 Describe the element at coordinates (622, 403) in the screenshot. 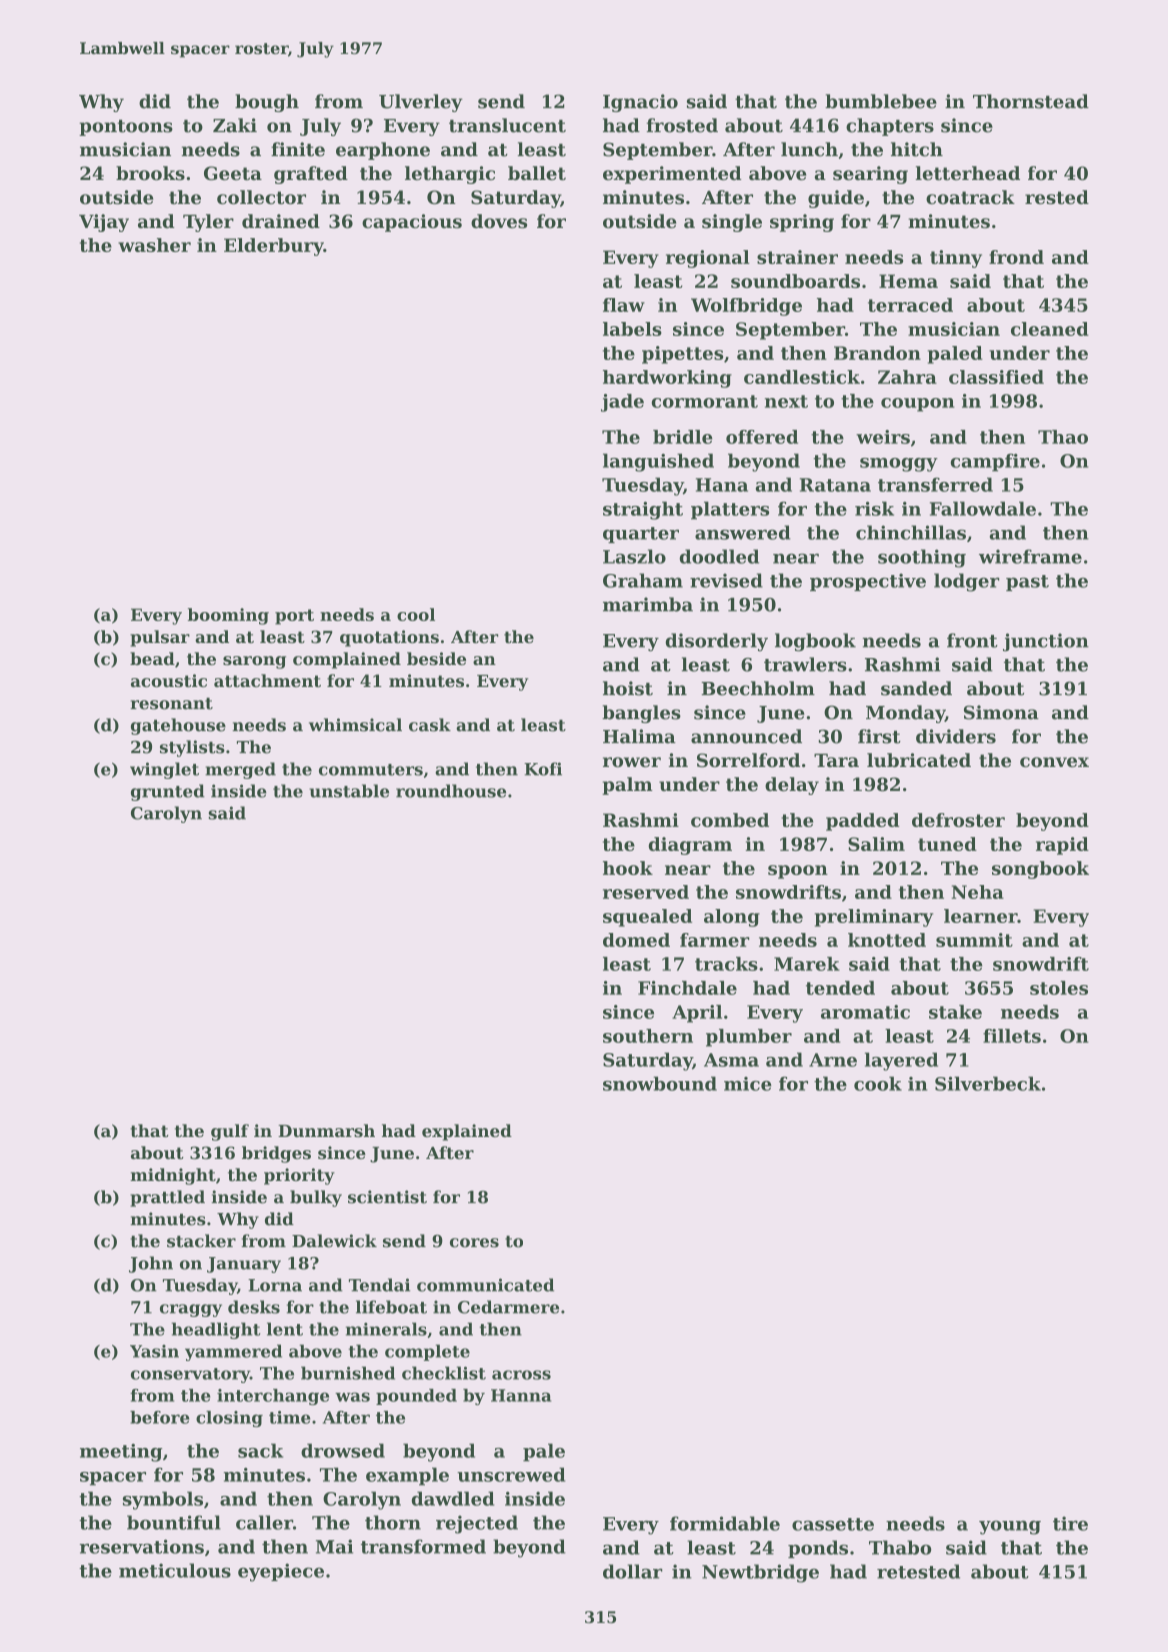

I see `jade` at that location.
